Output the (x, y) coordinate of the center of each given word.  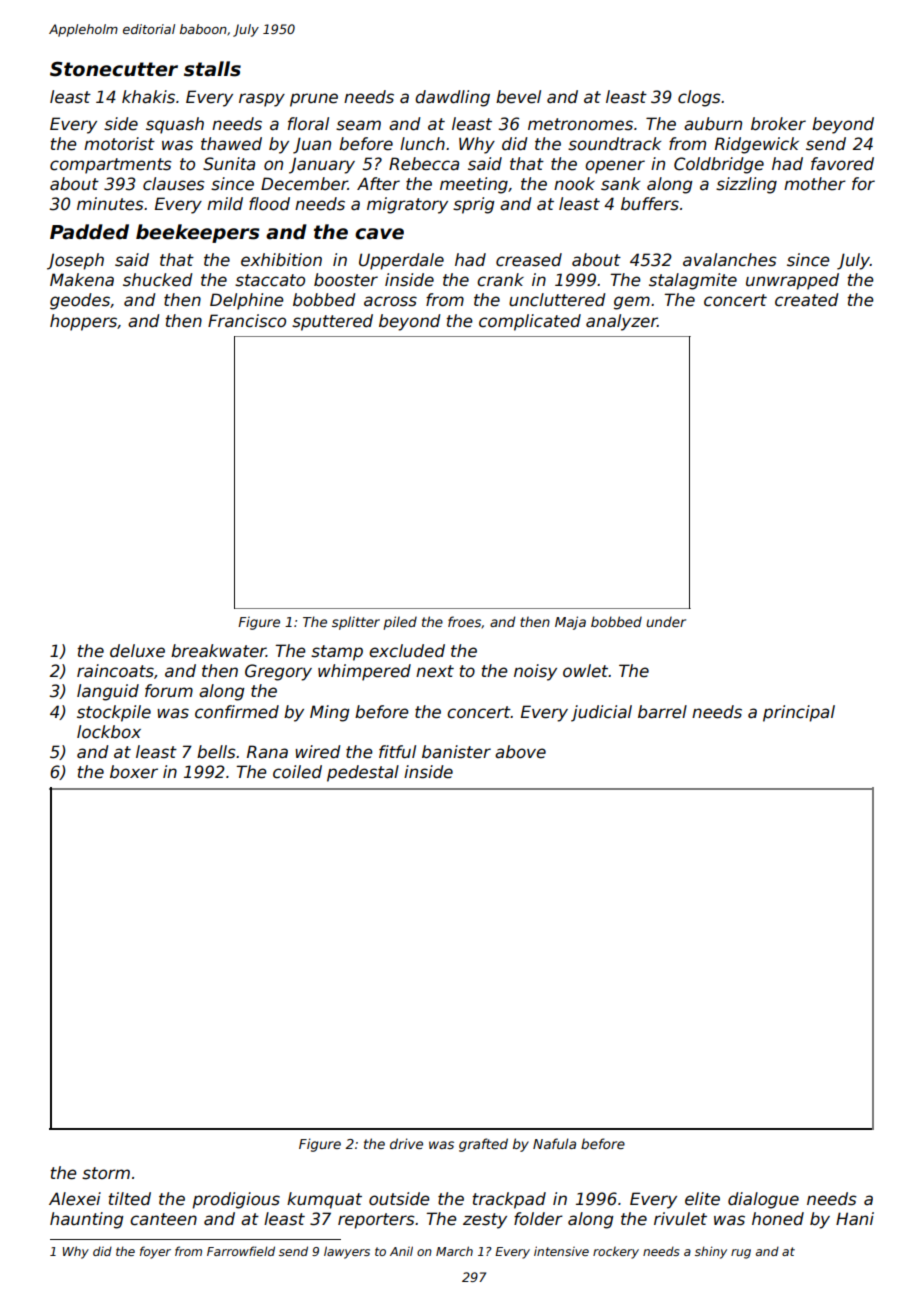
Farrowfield (241, 1251)
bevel (518, 97)
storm (106, 1173)
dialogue (763, 1200)
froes (464, 621)
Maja (570, 623)
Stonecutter (114, 69)
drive (406, 1143)
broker (778, 124)
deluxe (137, 651)
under (666, 622)
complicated (530, 322)
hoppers (83, 322)
